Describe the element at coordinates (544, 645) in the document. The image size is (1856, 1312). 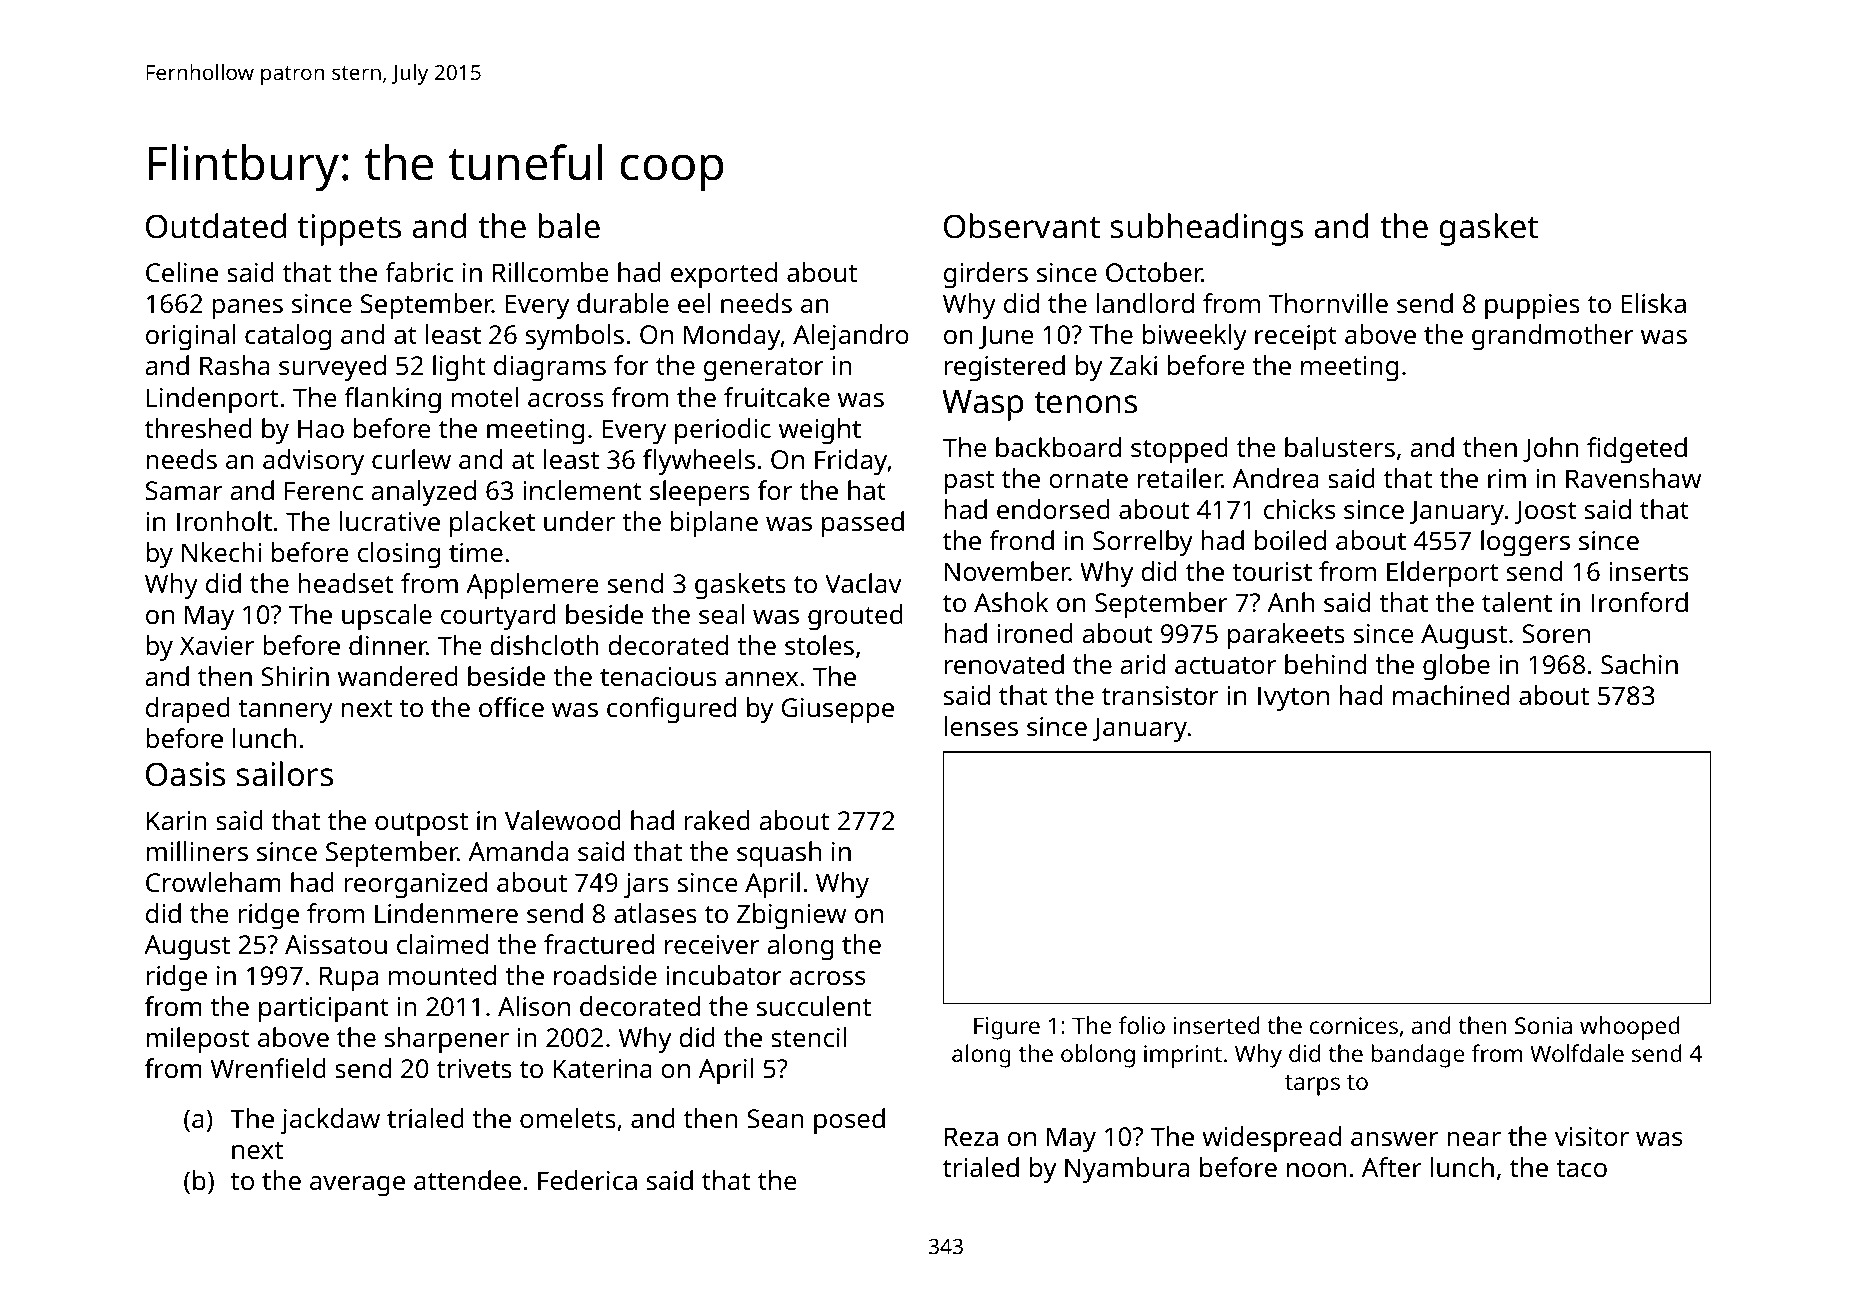
I see `dishcloth` at that location.
